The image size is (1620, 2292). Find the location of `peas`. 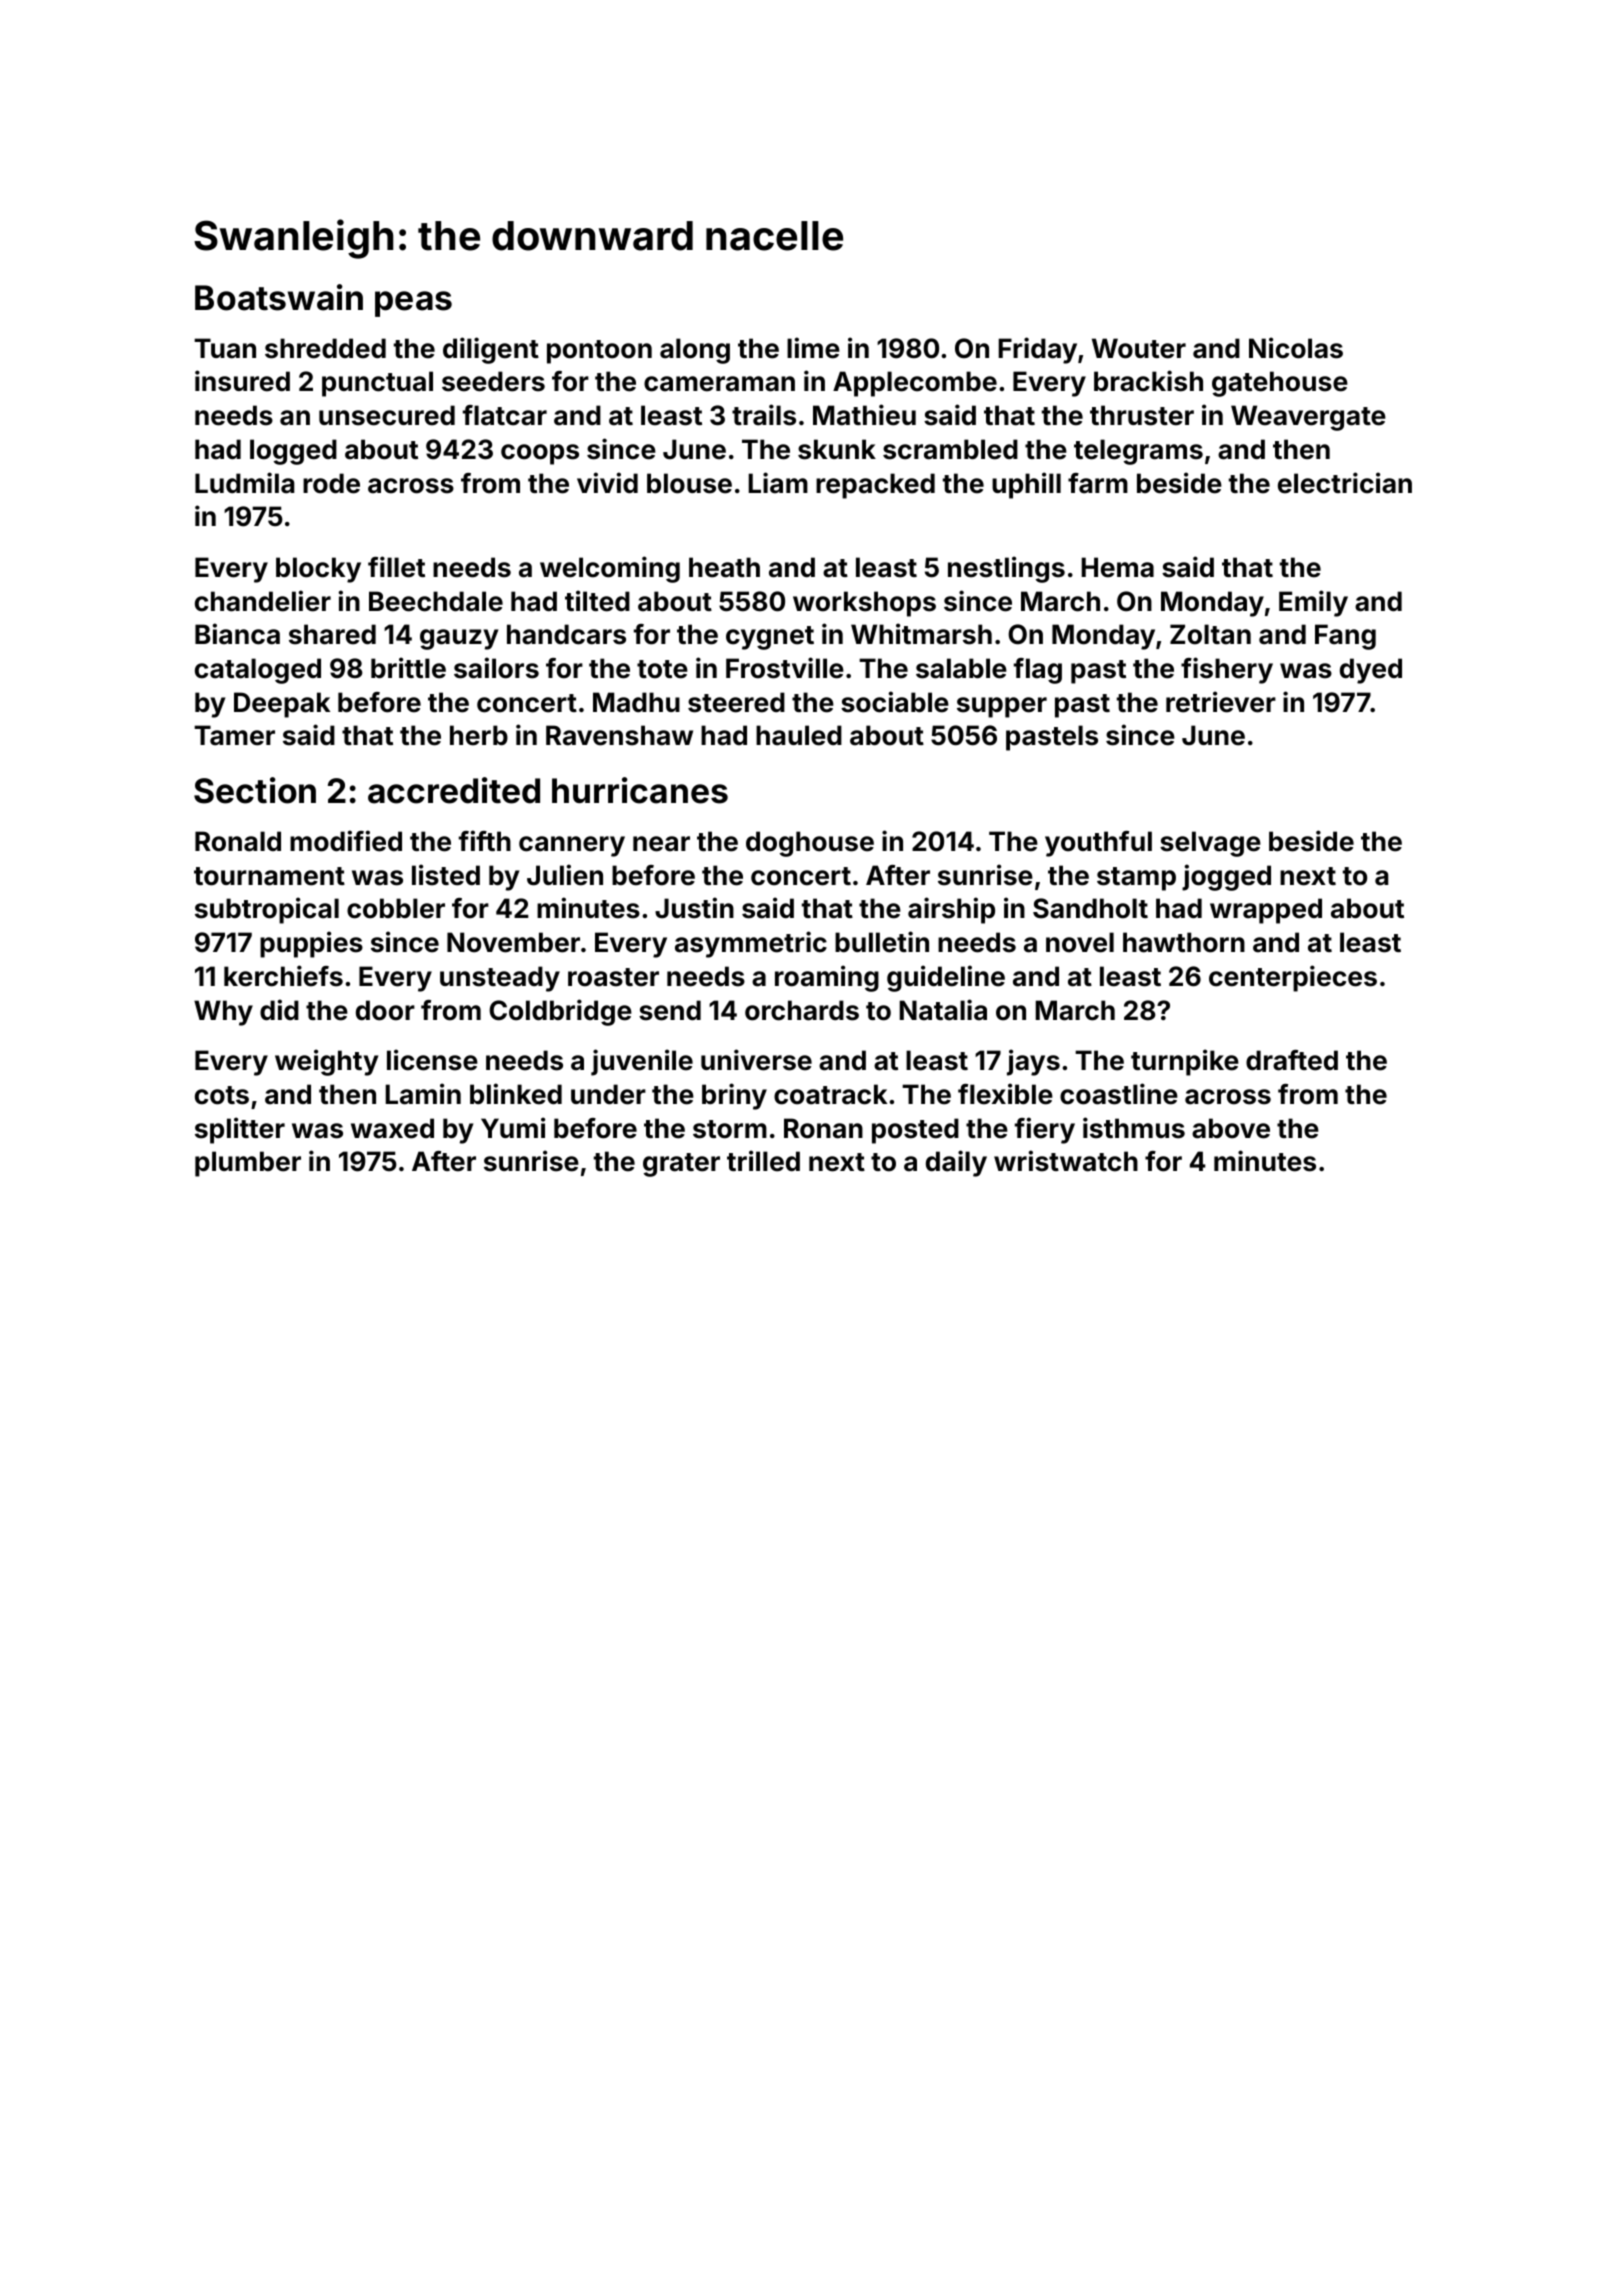

peas is located at coordinates (413, 304).
